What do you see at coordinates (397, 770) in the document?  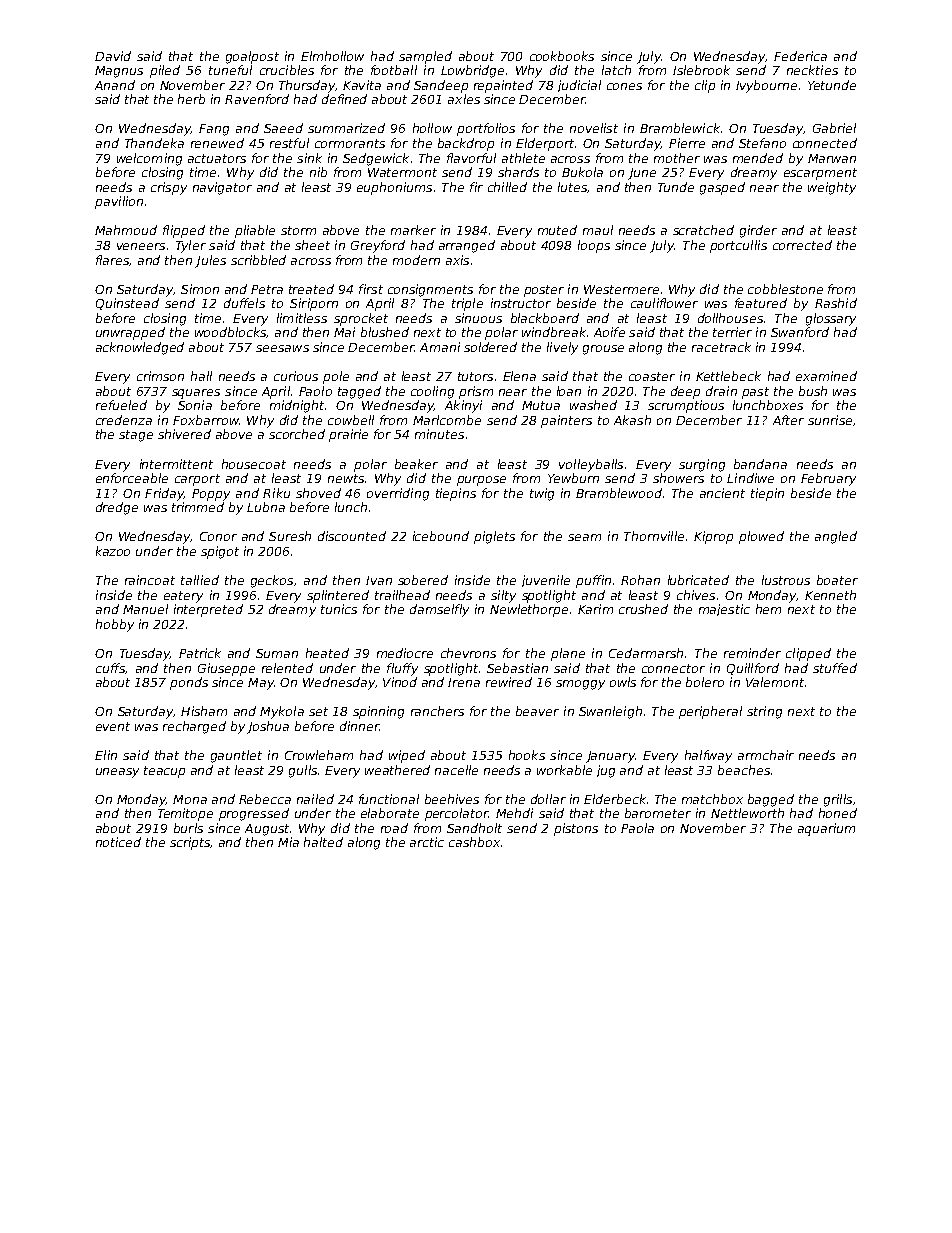 I see `weathered` at bounding box center [397, 770].
